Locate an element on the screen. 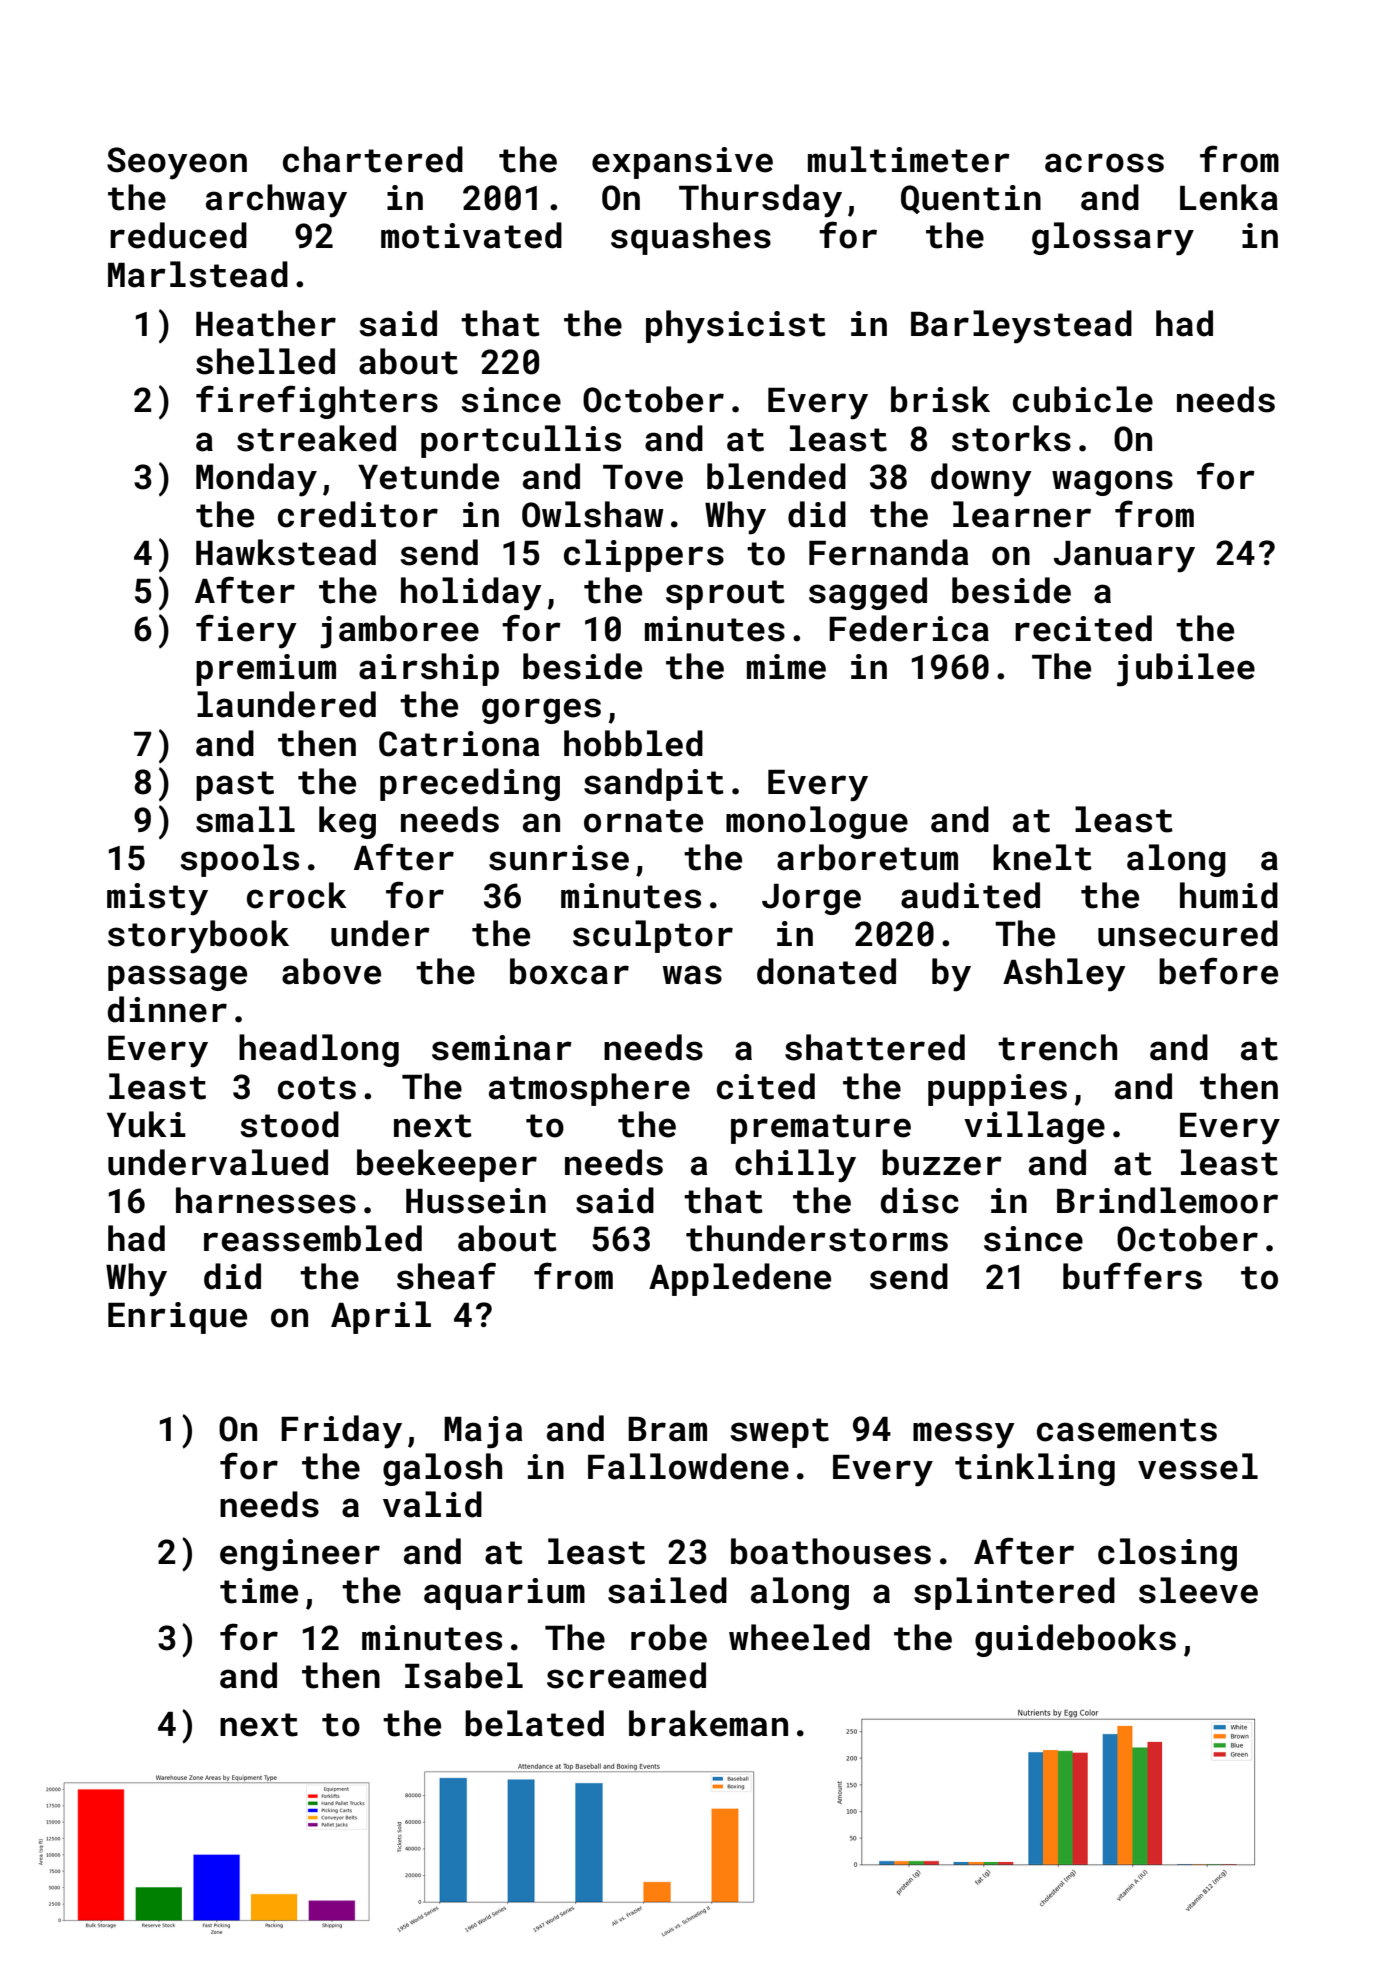  premium is located at coordinates (266, 670).
